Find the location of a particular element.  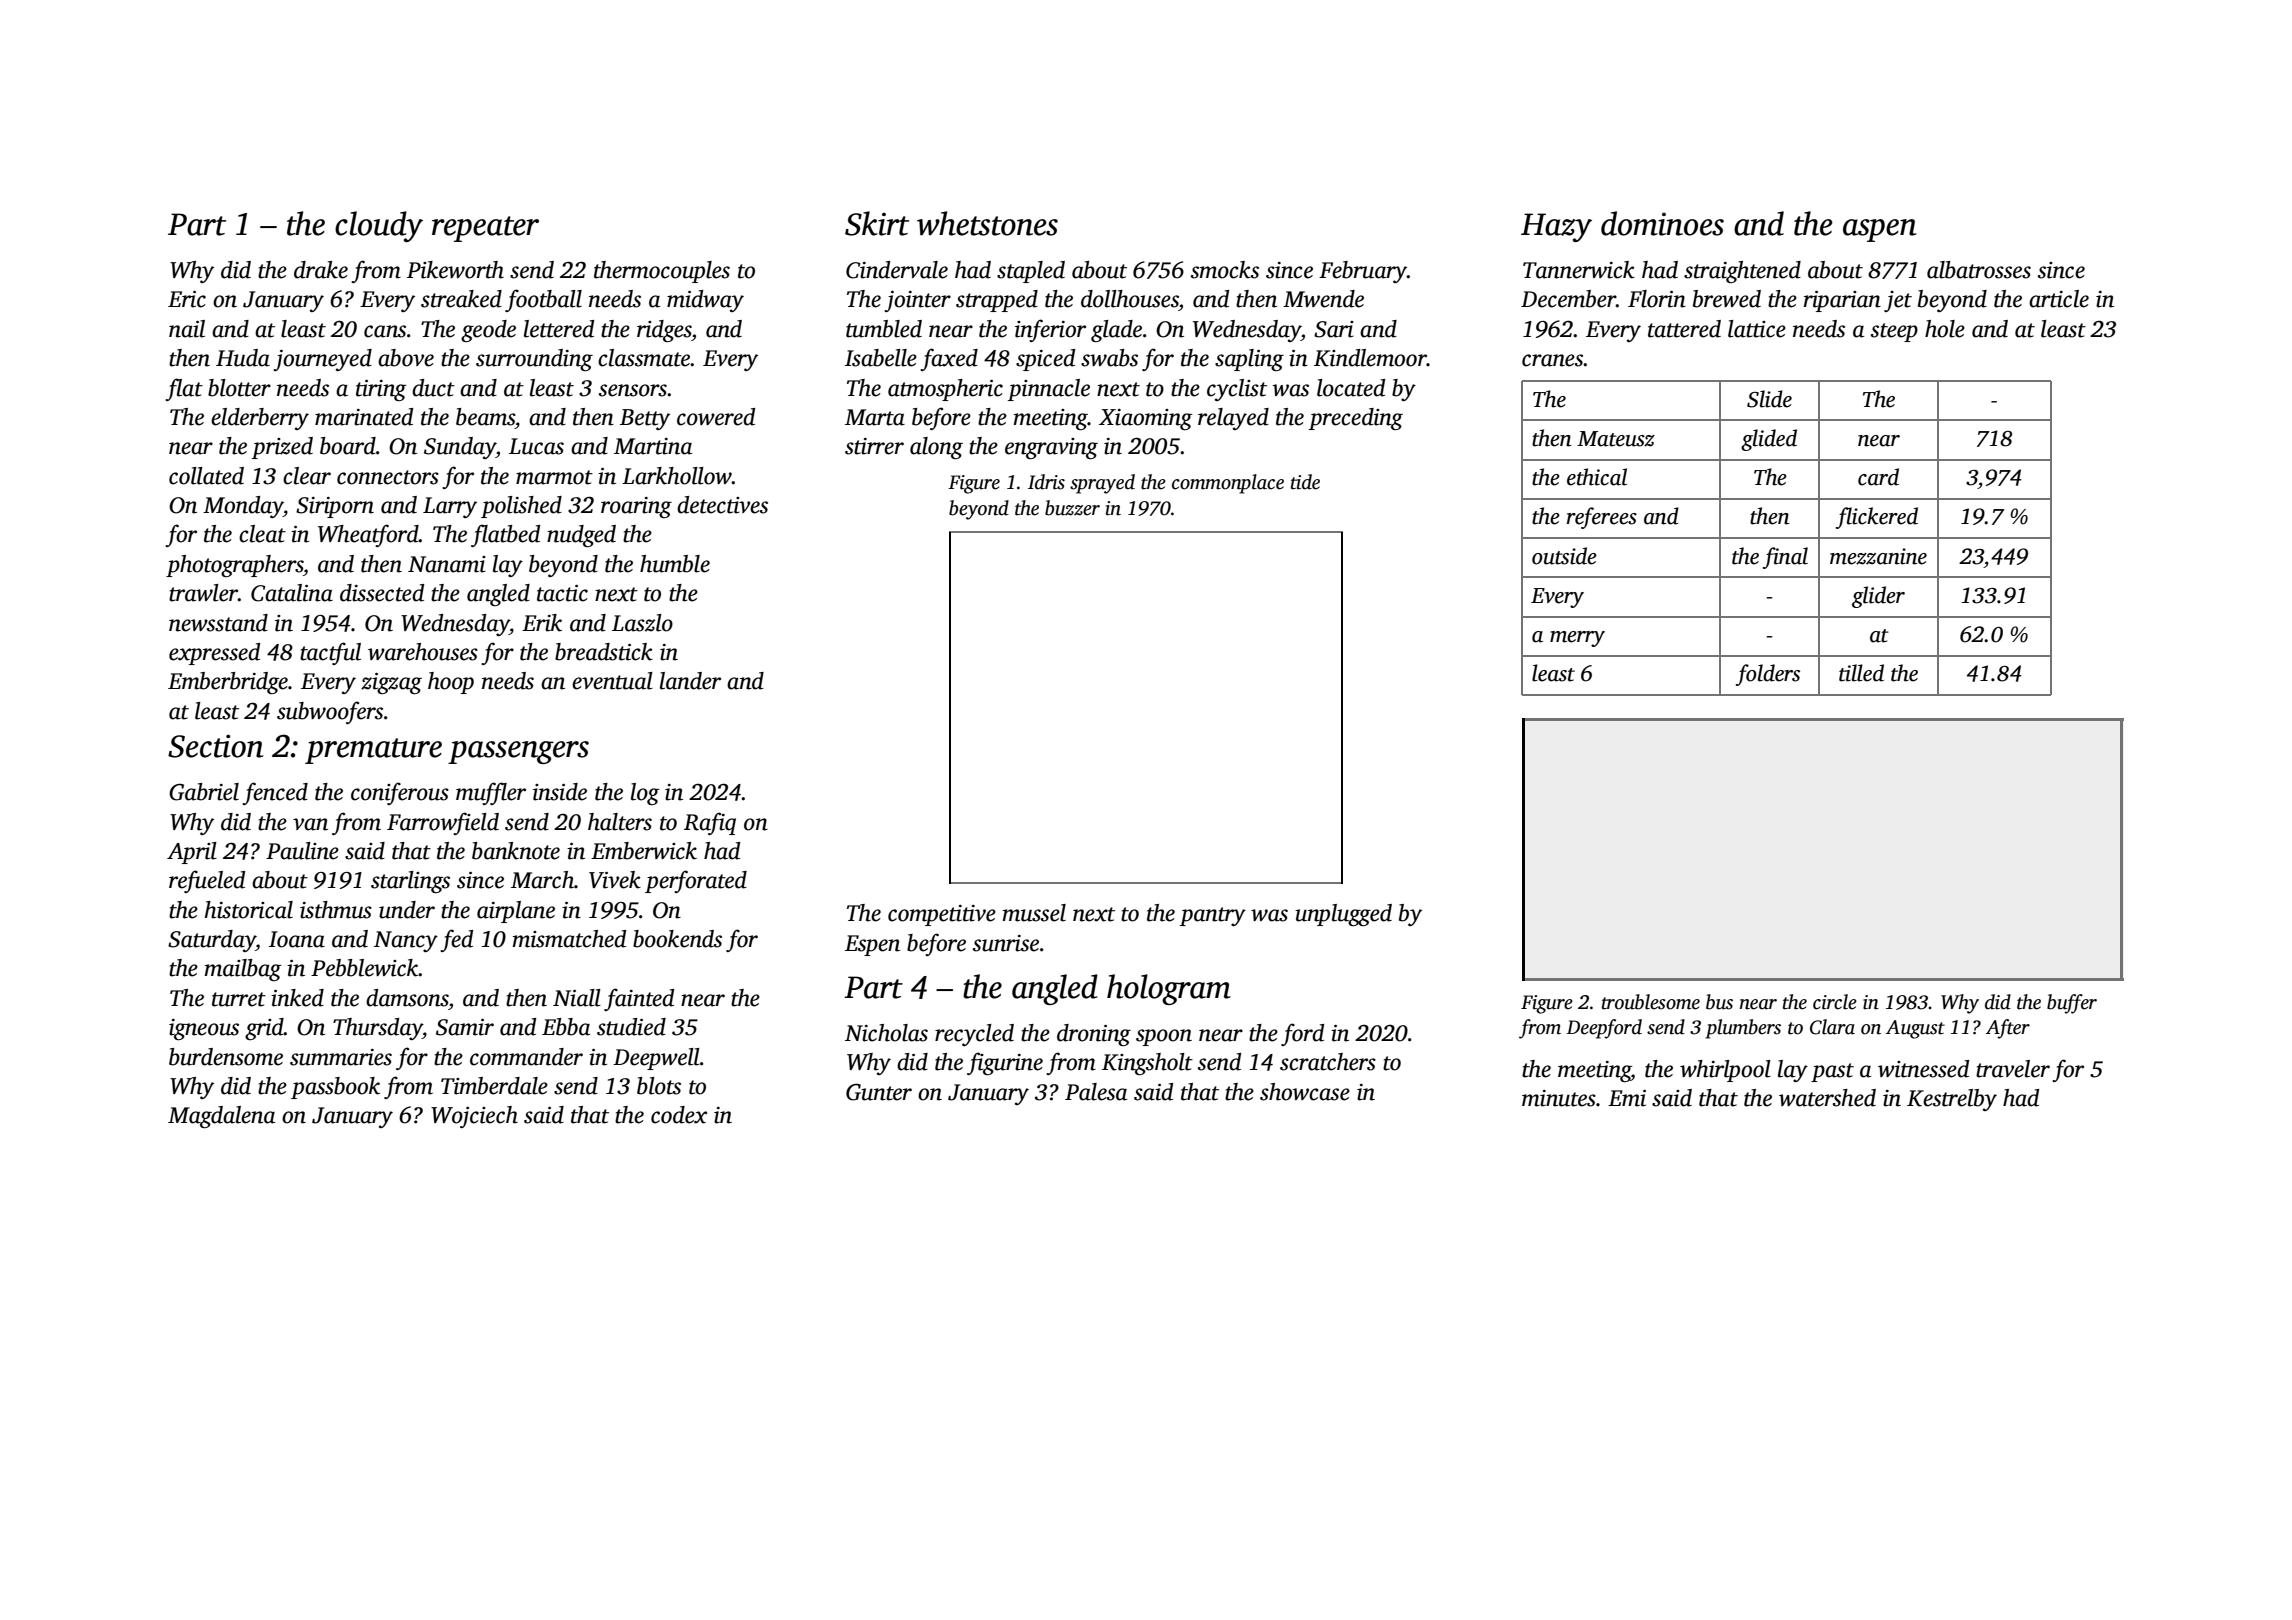

sunrise is located at coordinates (1006, 943).
